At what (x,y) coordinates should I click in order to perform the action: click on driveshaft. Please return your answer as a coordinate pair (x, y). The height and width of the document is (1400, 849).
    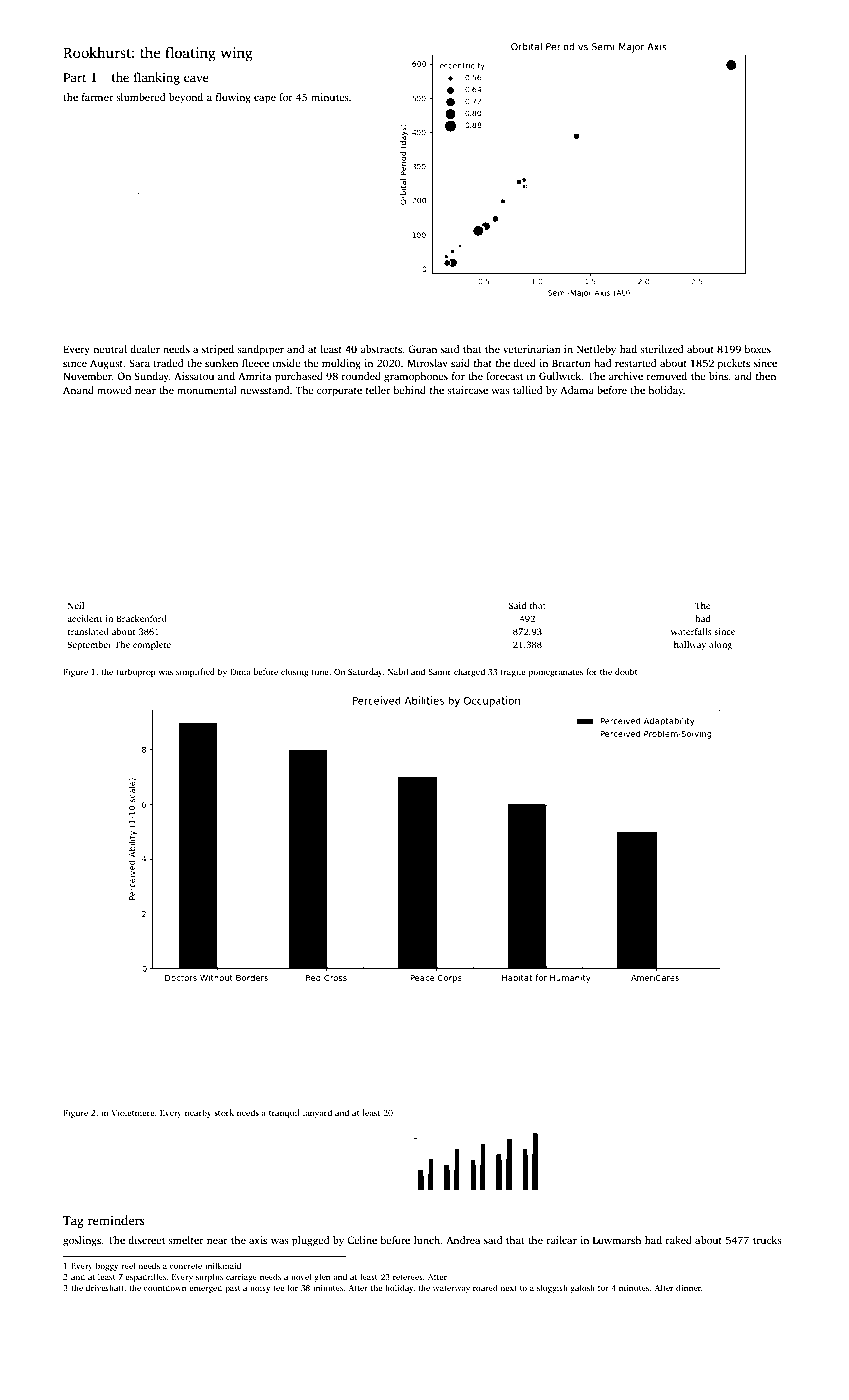
    Looking at the image, I should click on (105, 1287).
